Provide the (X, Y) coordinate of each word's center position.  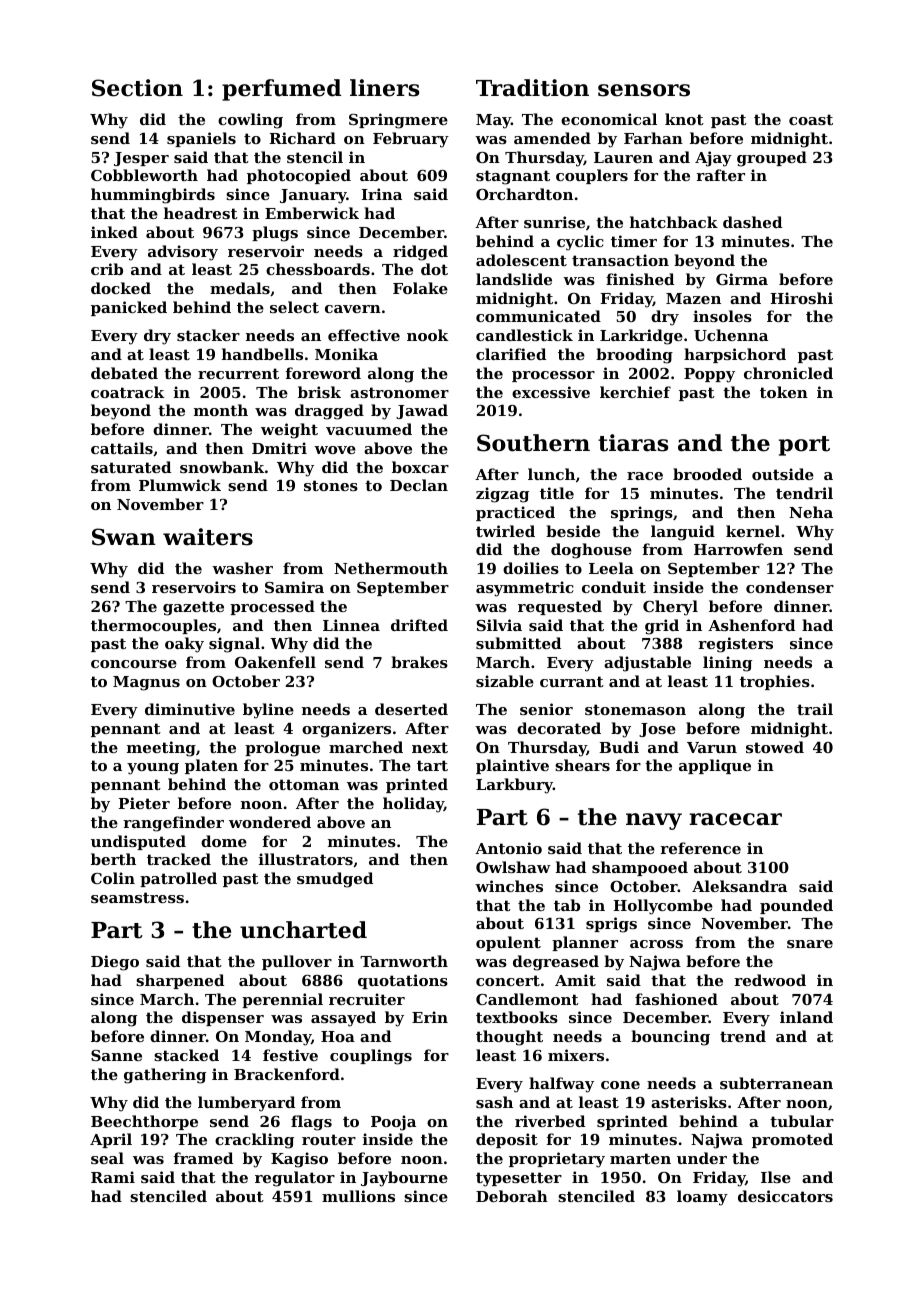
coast (811, 119)
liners (384, 88)
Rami (113, 1177)
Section (137, 88)
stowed (775, 747)
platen (211, 766)
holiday (413, 805)
